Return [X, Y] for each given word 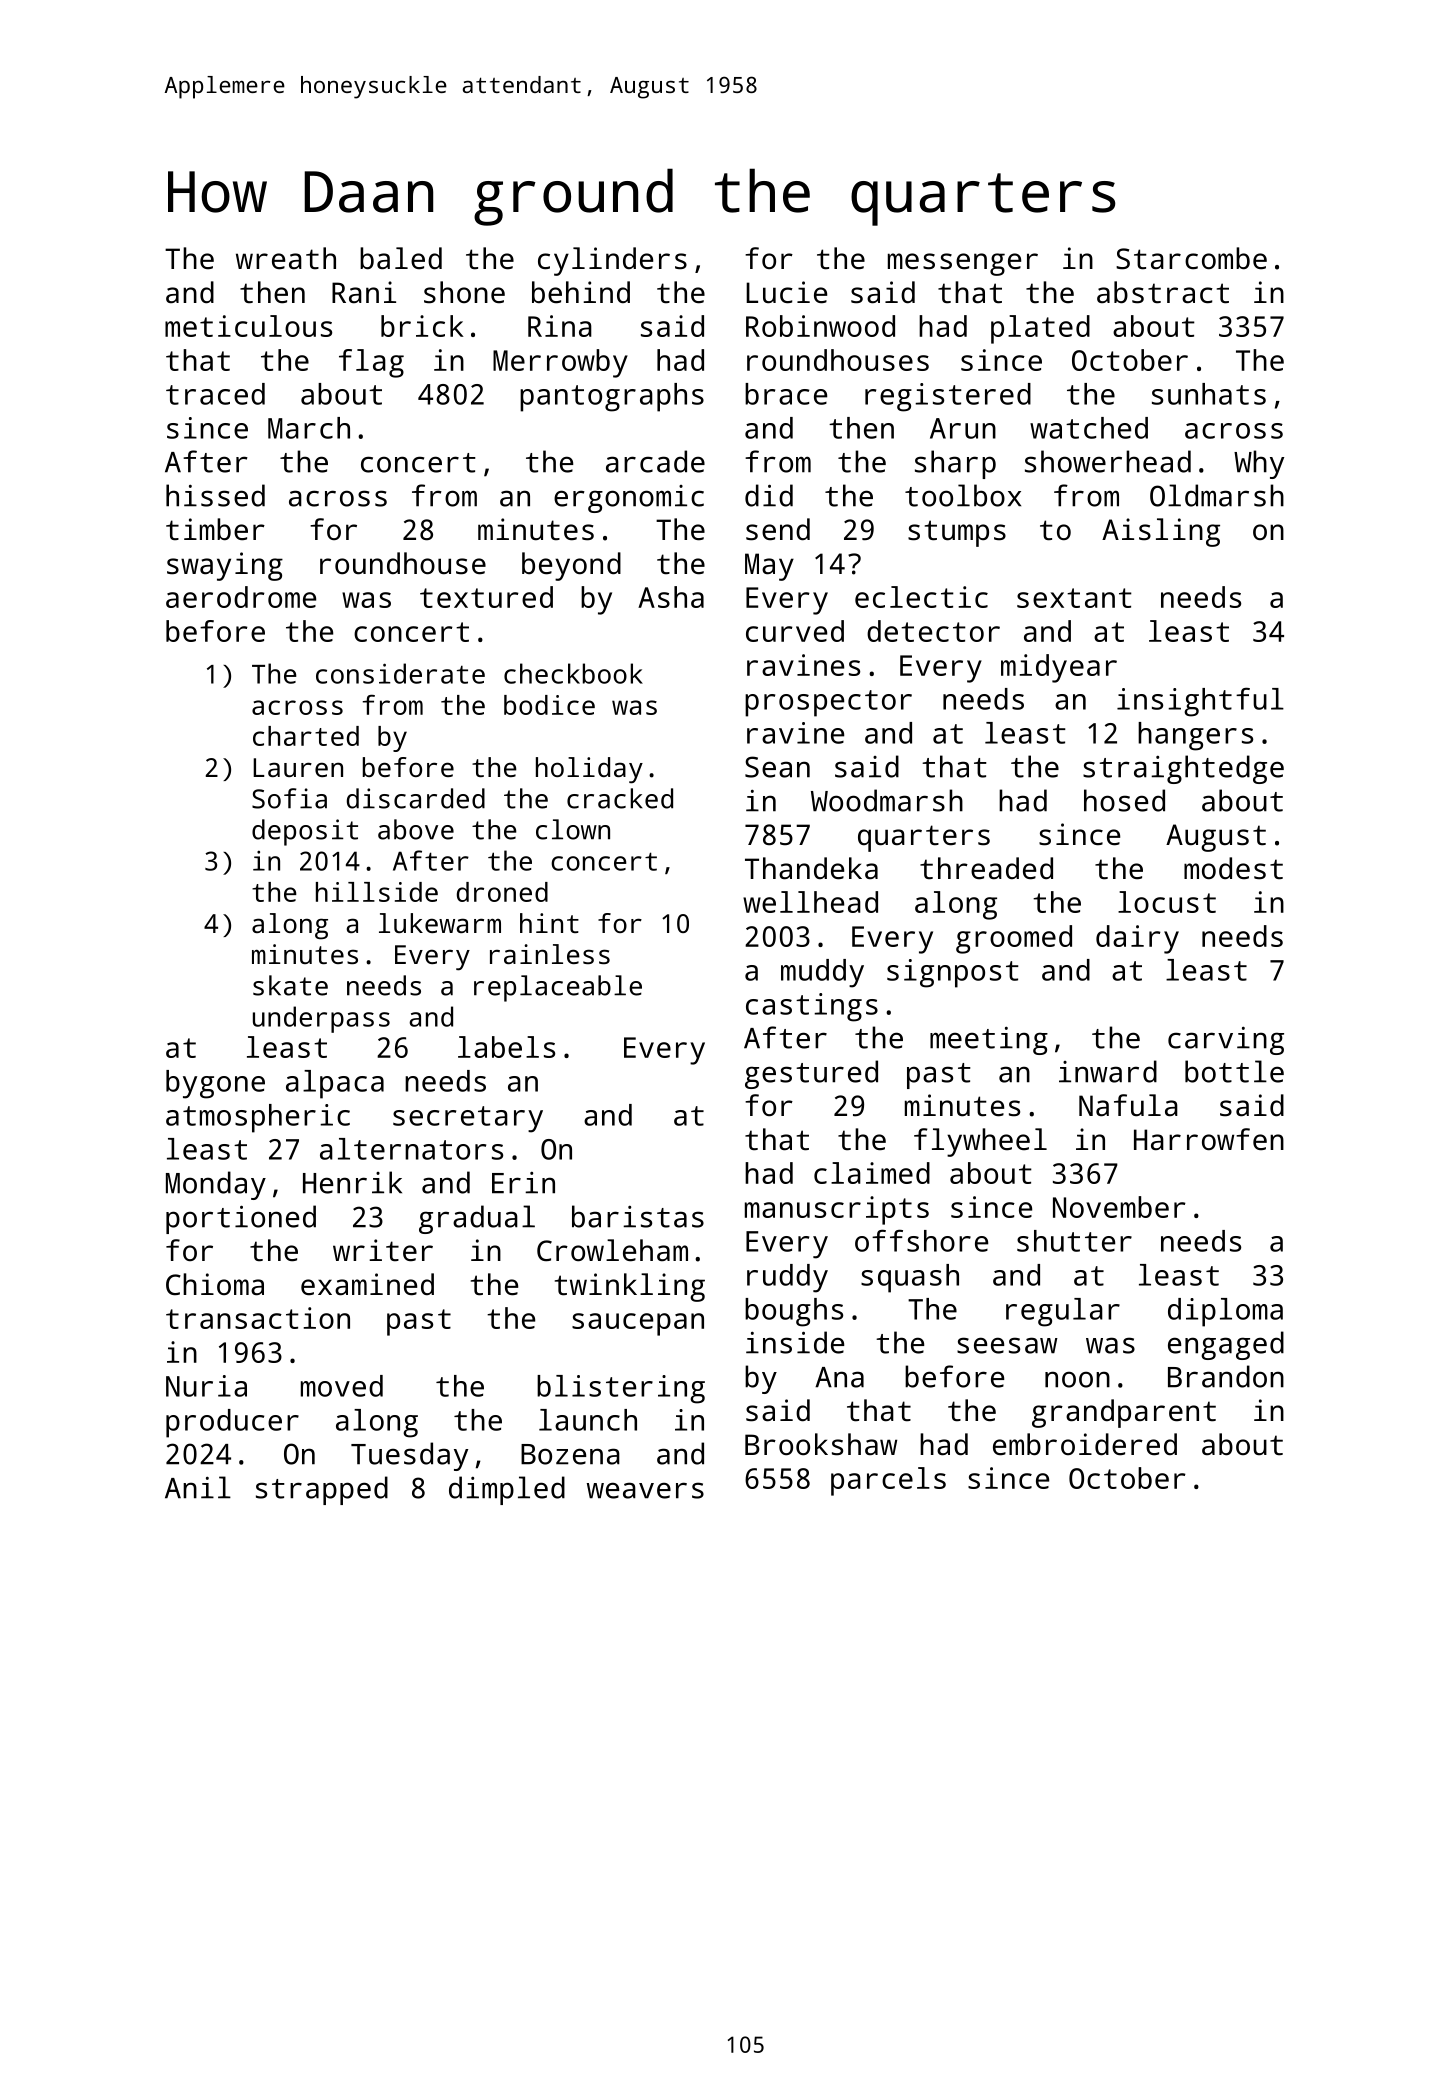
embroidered [1085, 1444]
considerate [400, 673]
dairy [1137, 939]
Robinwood [820, 326]
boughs [794, 1312]
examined [367, 1284]
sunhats [1209, 394]
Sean [777, 767]
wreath [286, 258]
